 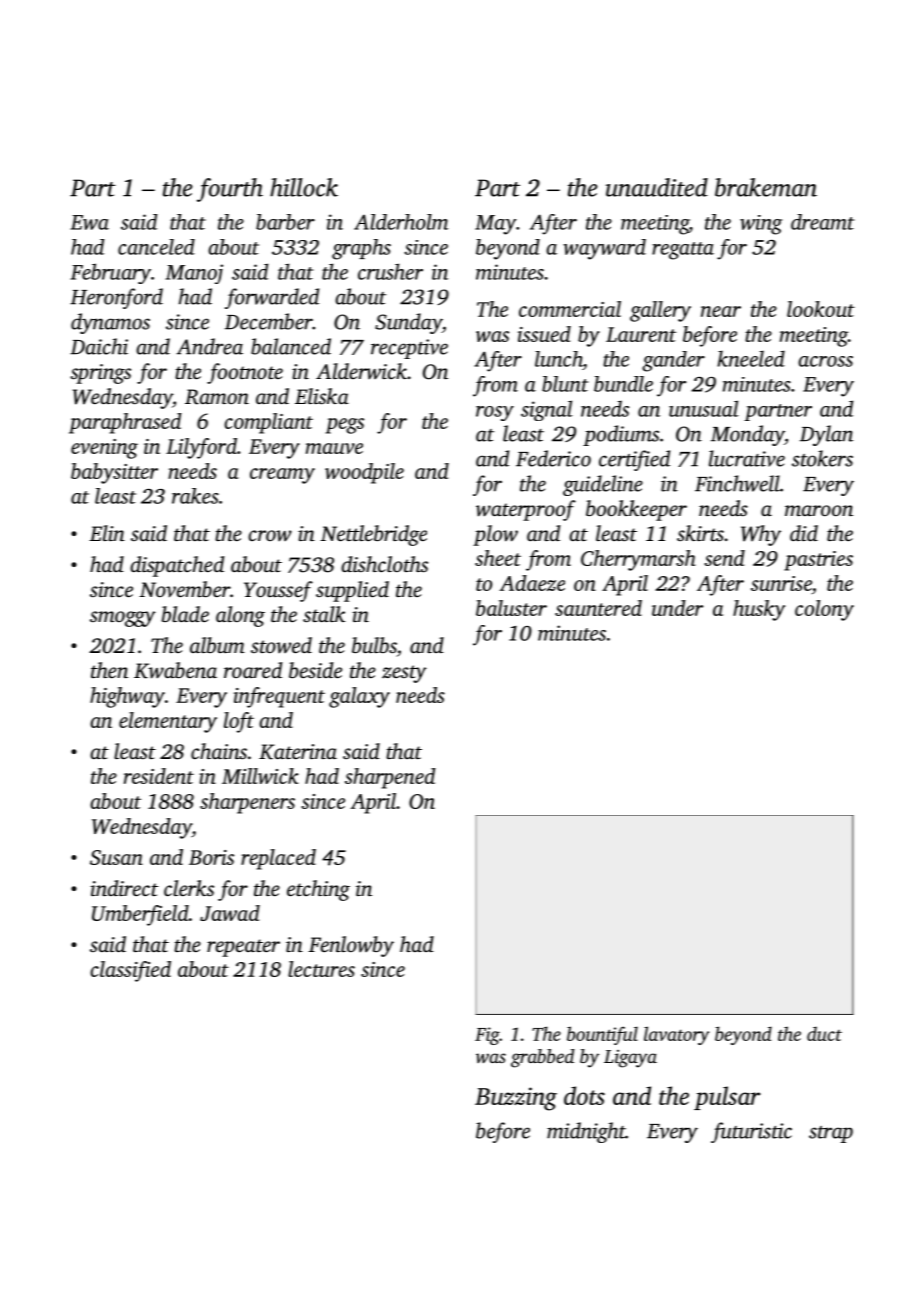 I want to click on etching, so click(x=318, y=890).
